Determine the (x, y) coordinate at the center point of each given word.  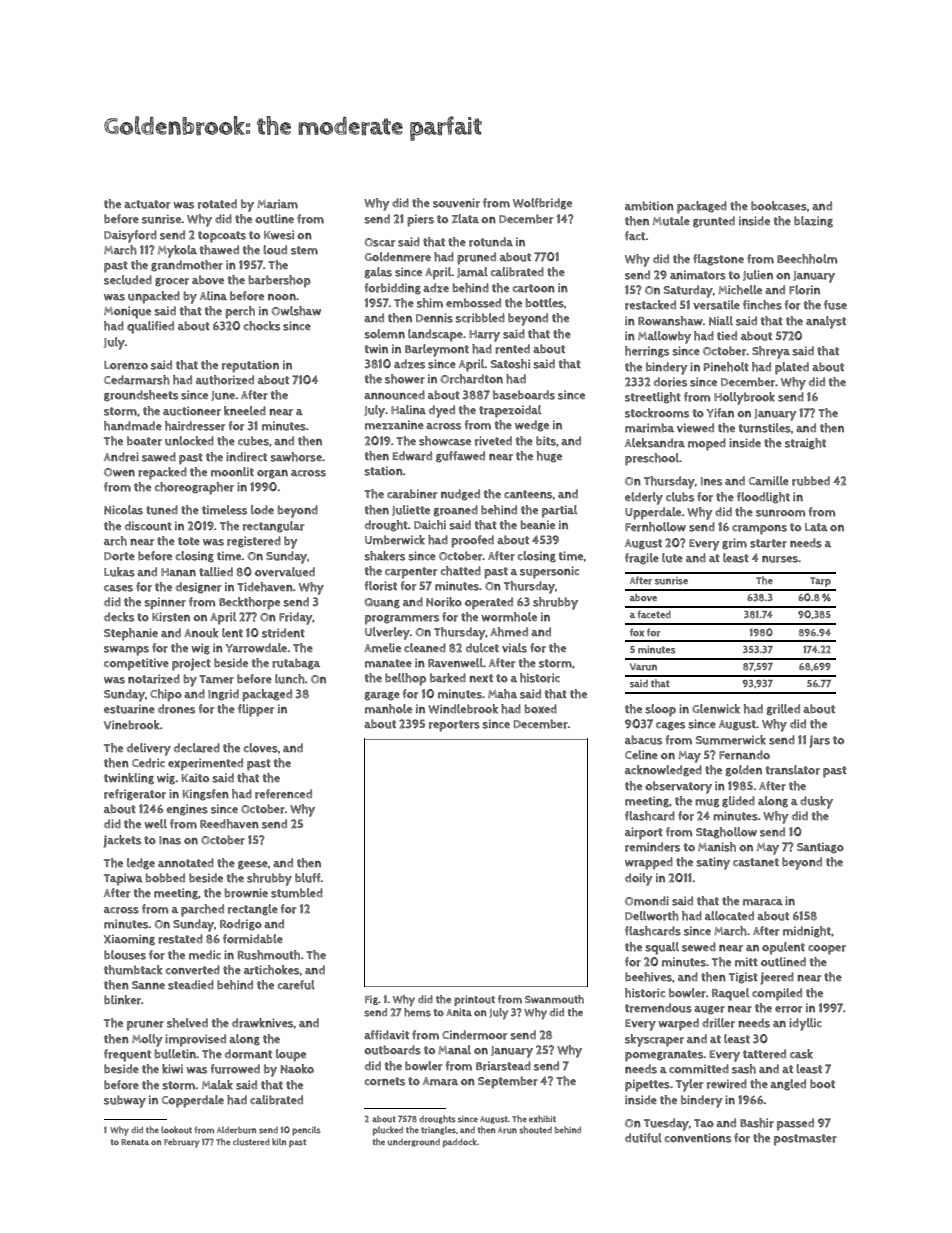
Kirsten (171, 617)
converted (193, 970)
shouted (535, 1130)
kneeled (245, 411)
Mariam (277, 204)
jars (819, 741)
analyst (826, 322)
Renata (135, 1142)
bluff (308, 878)
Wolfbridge (542, 204)
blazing (813, 222)
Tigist (743, 978)
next (481, 678)
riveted (493, 441)
